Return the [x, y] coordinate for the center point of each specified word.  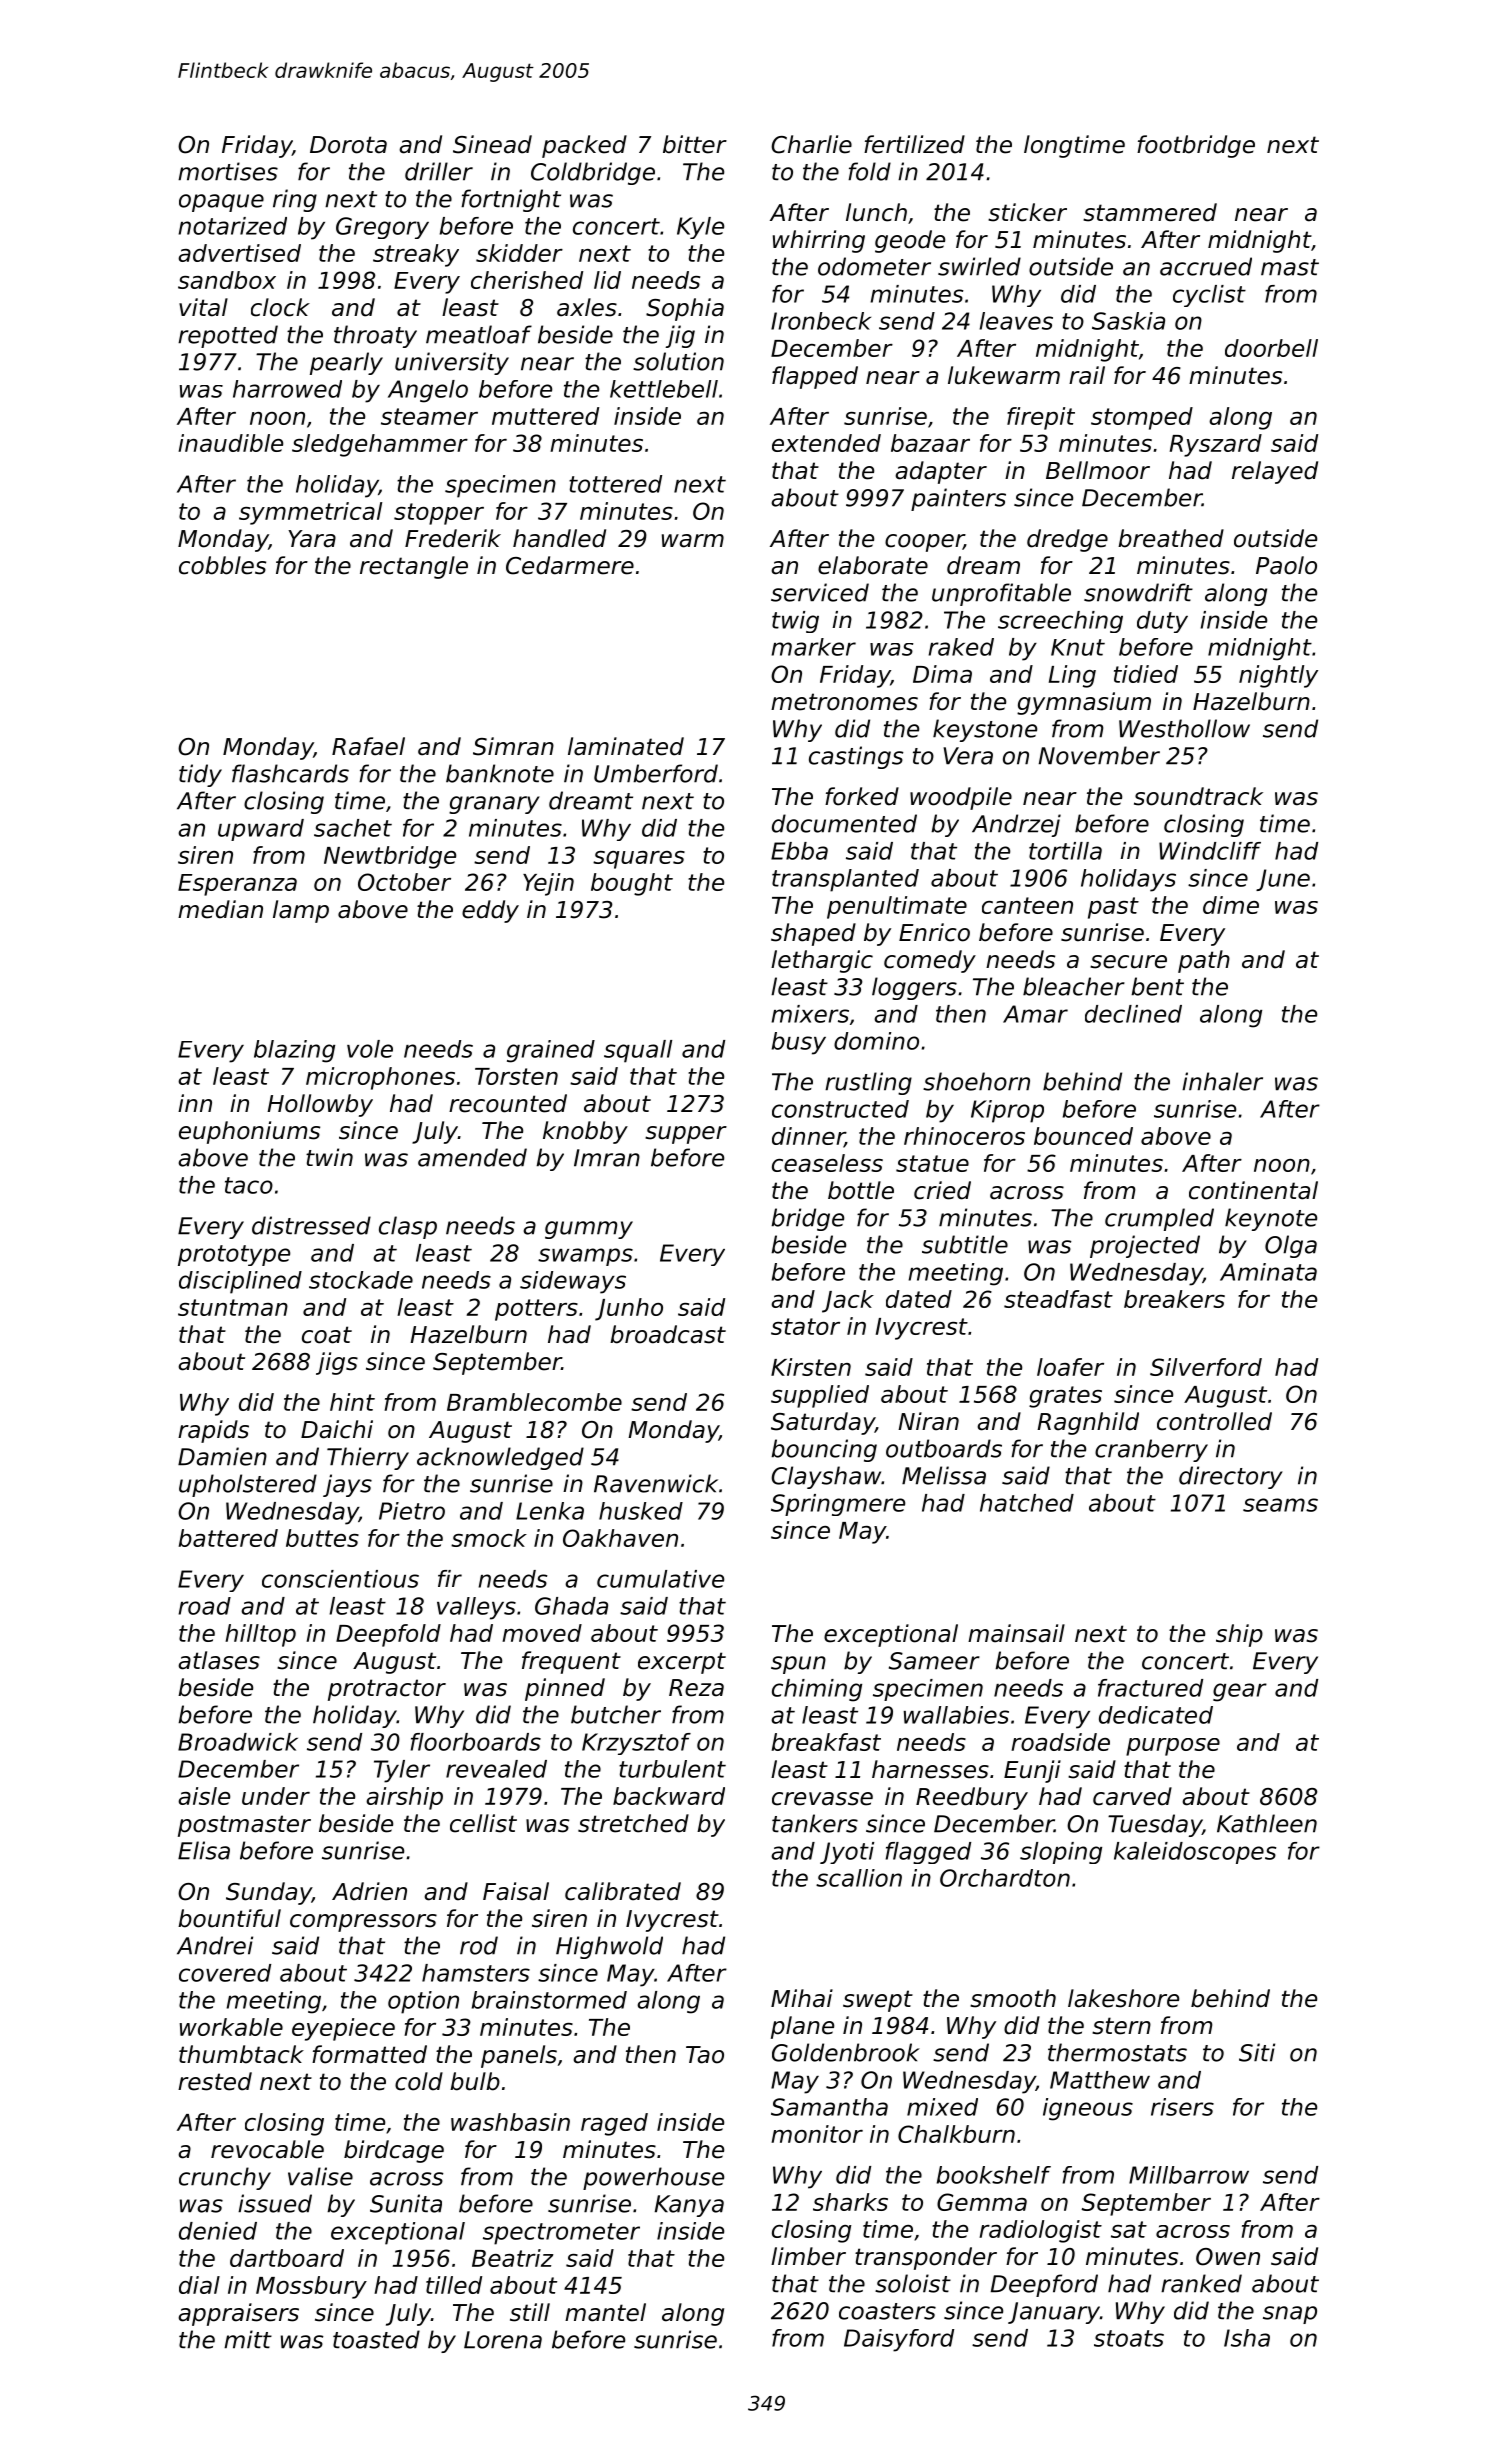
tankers [815, 1823]
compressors [363, 1923]
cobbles [222, 565]
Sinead [492, 144]
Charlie [811, 144]
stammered [1150, 212]
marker [814, 647]
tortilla [1065, 851]
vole [370, 1049]
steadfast [1058, 1299]
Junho [629, 1309]
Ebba [799, 851]
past [1113, 908]
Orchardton [1005, 1878]
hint [352, 1402]
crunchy [225, 2178]
